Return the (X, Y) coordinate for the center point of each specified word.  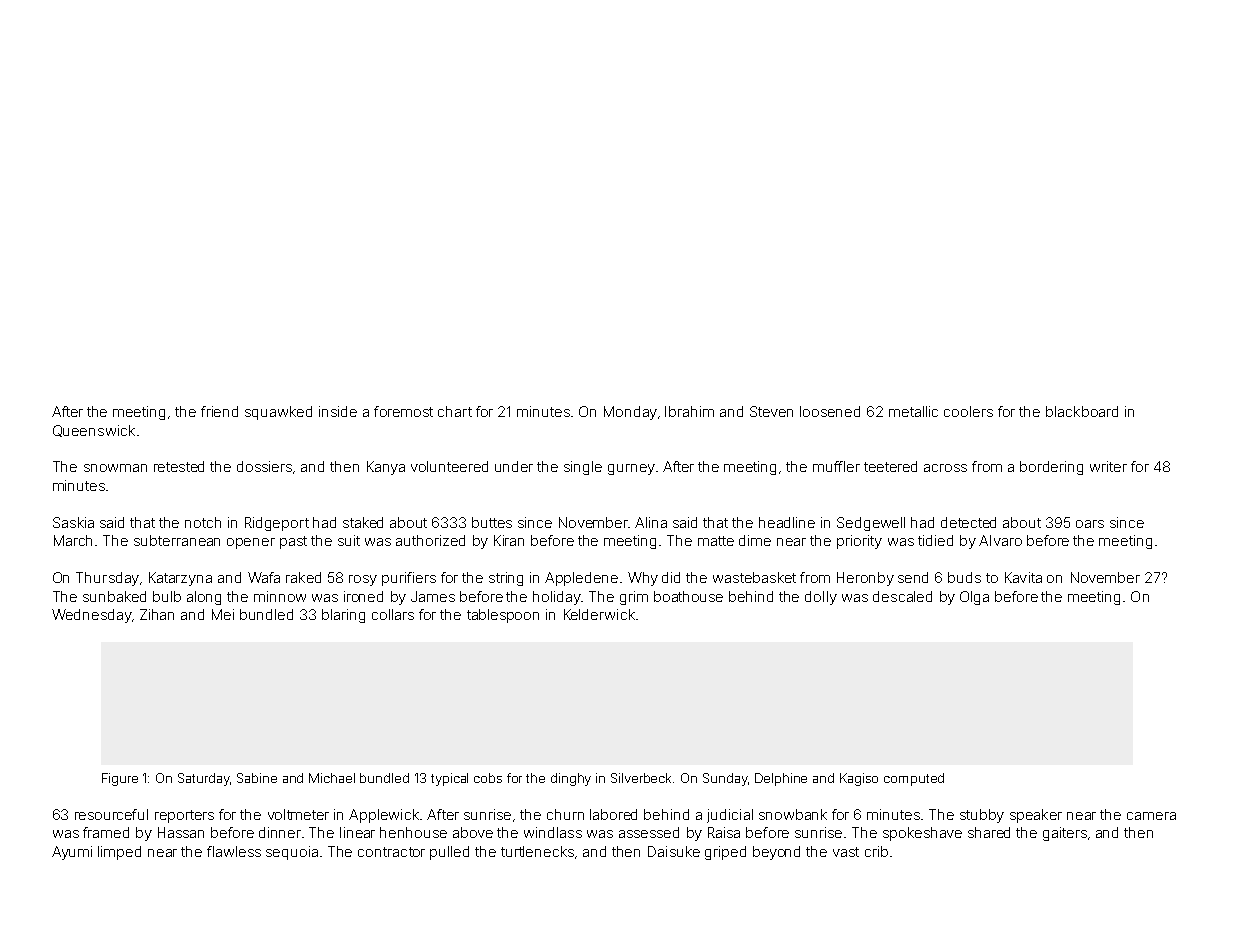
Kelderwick (599, 614)
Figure (120, 779)
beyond (776, 853)
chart (455, 411)
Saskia (73, 522)
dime (755, 540)
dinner (280, 832)
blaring (343, 616)
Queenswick (94, 431)
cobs (488, 778)
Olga (974, 598)
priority (859, 542)
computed (914, 779)
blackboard (1082, 411)
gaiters (1065, 834)
